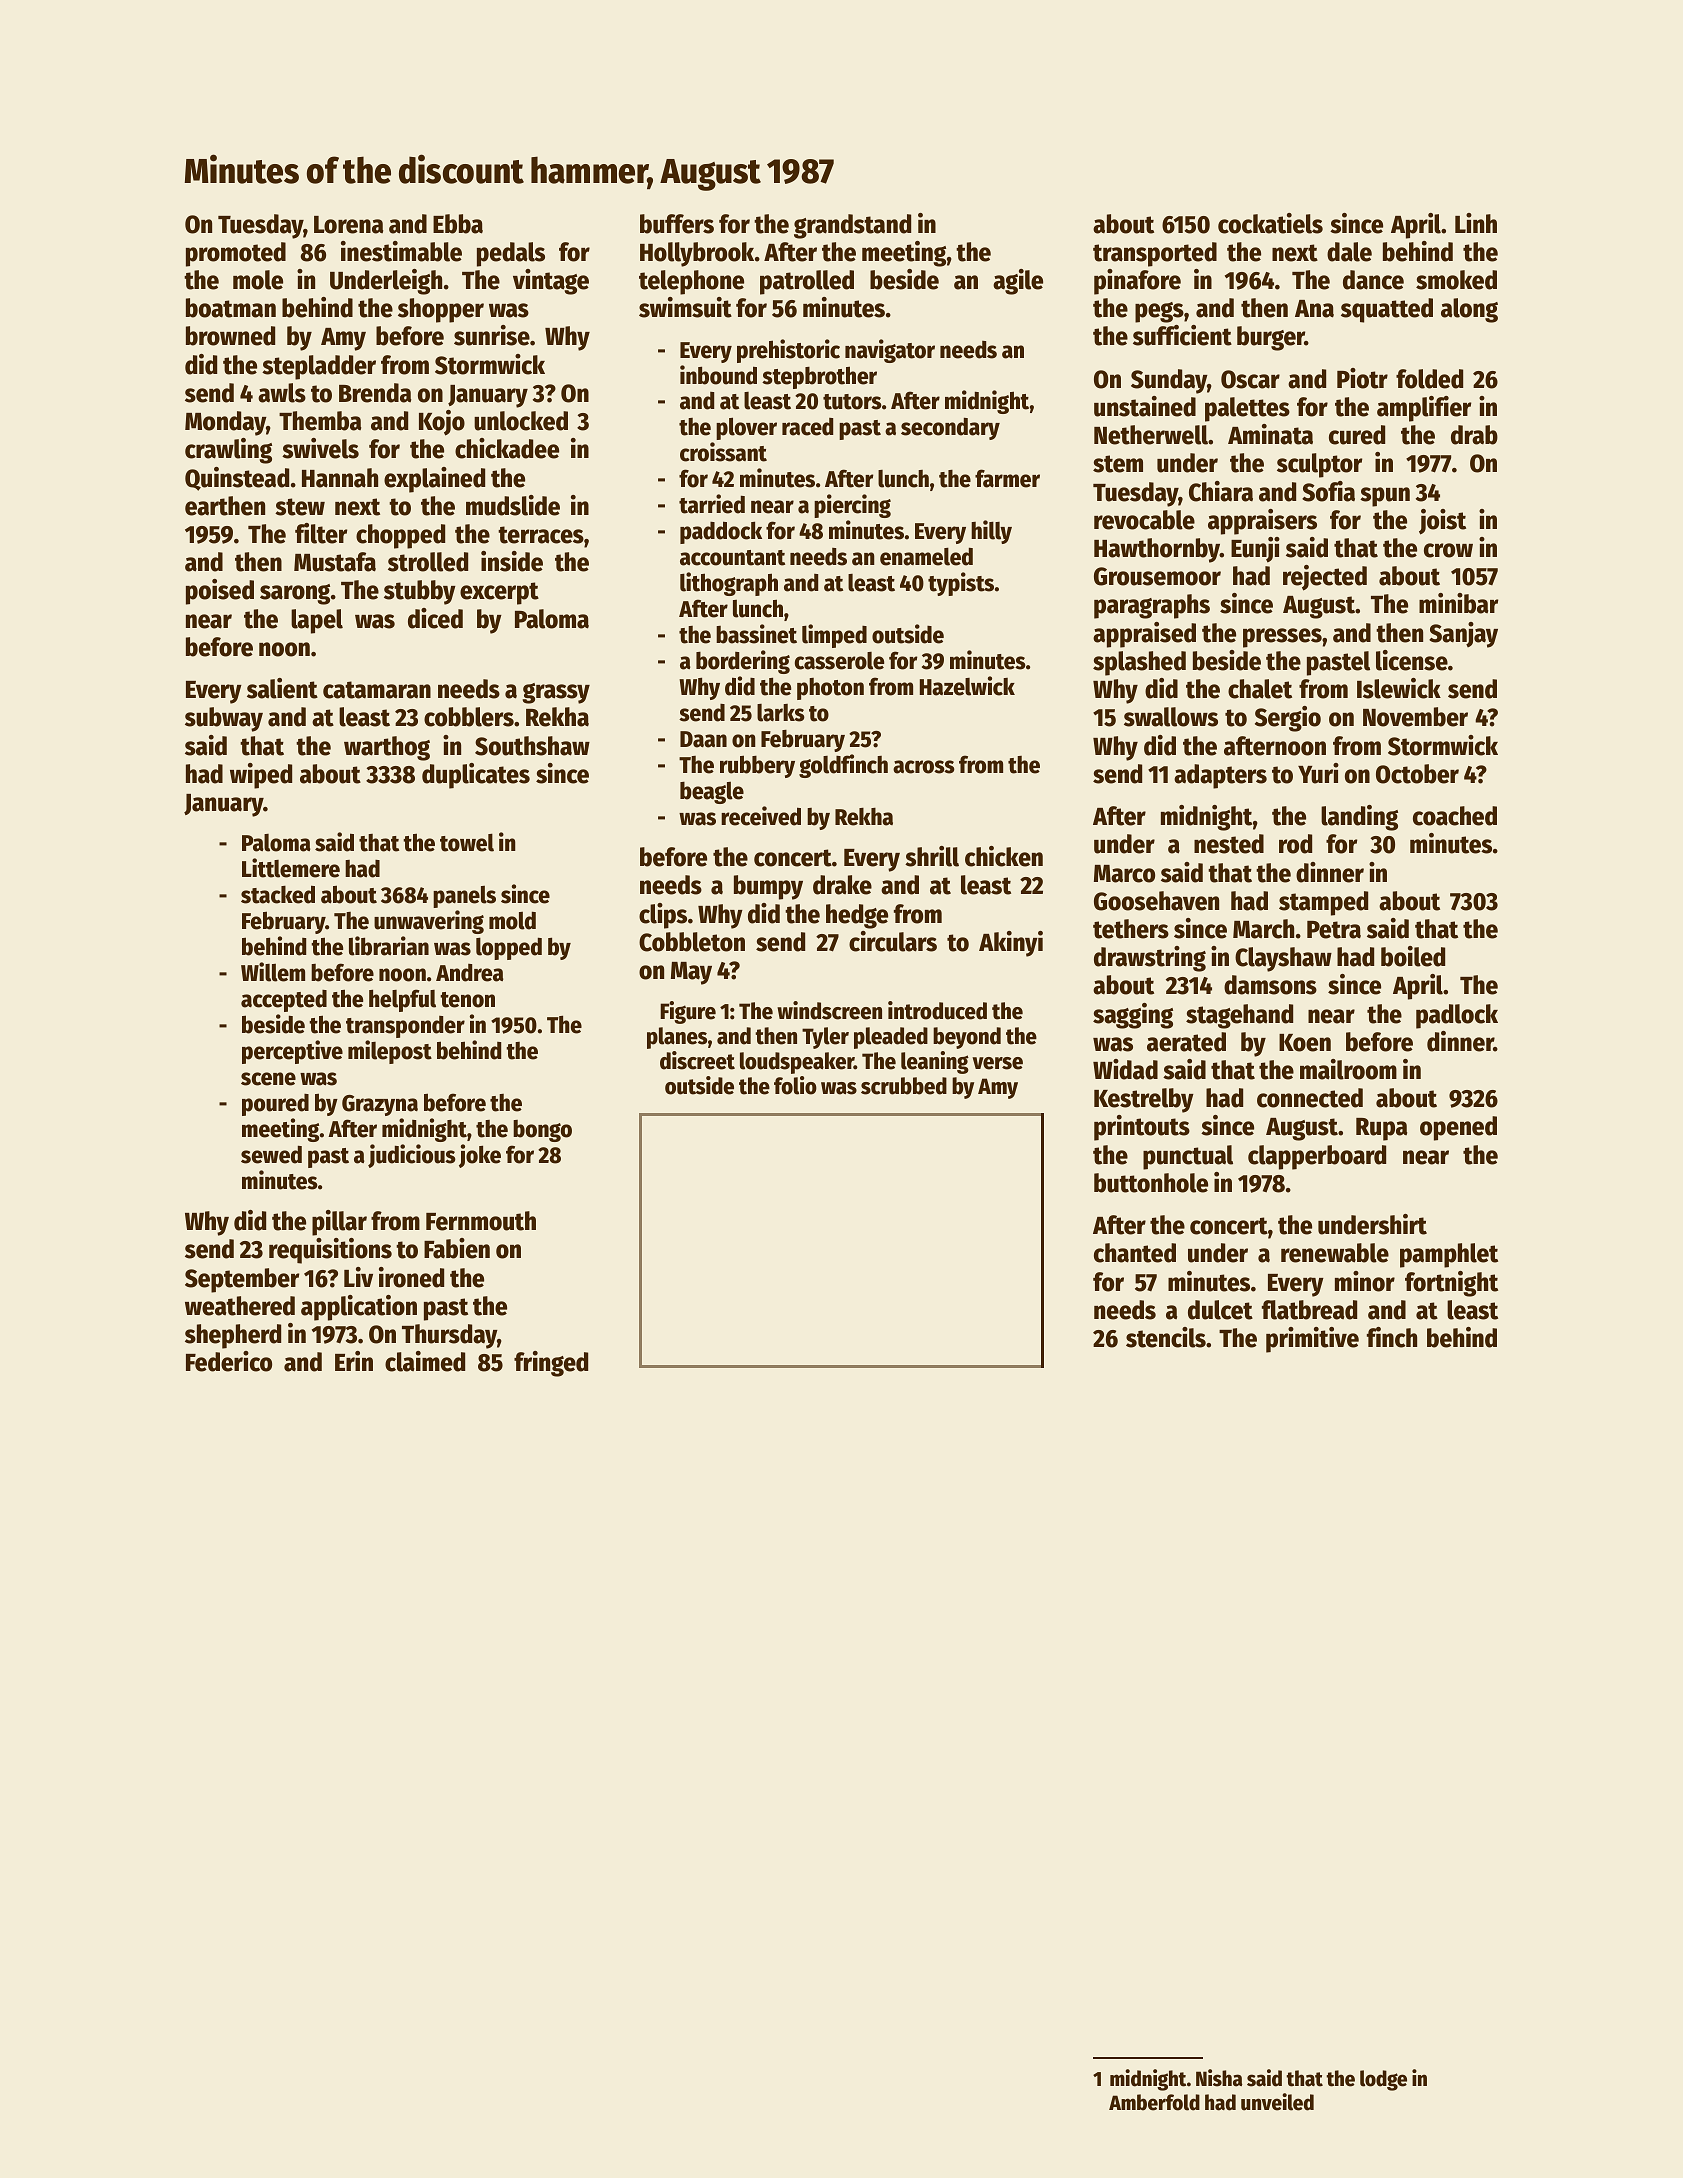 This screenshot has width=1683, height=2178. Describe the element at coordinates (1469, 310) in the screenshot. I see `along` at that location.
